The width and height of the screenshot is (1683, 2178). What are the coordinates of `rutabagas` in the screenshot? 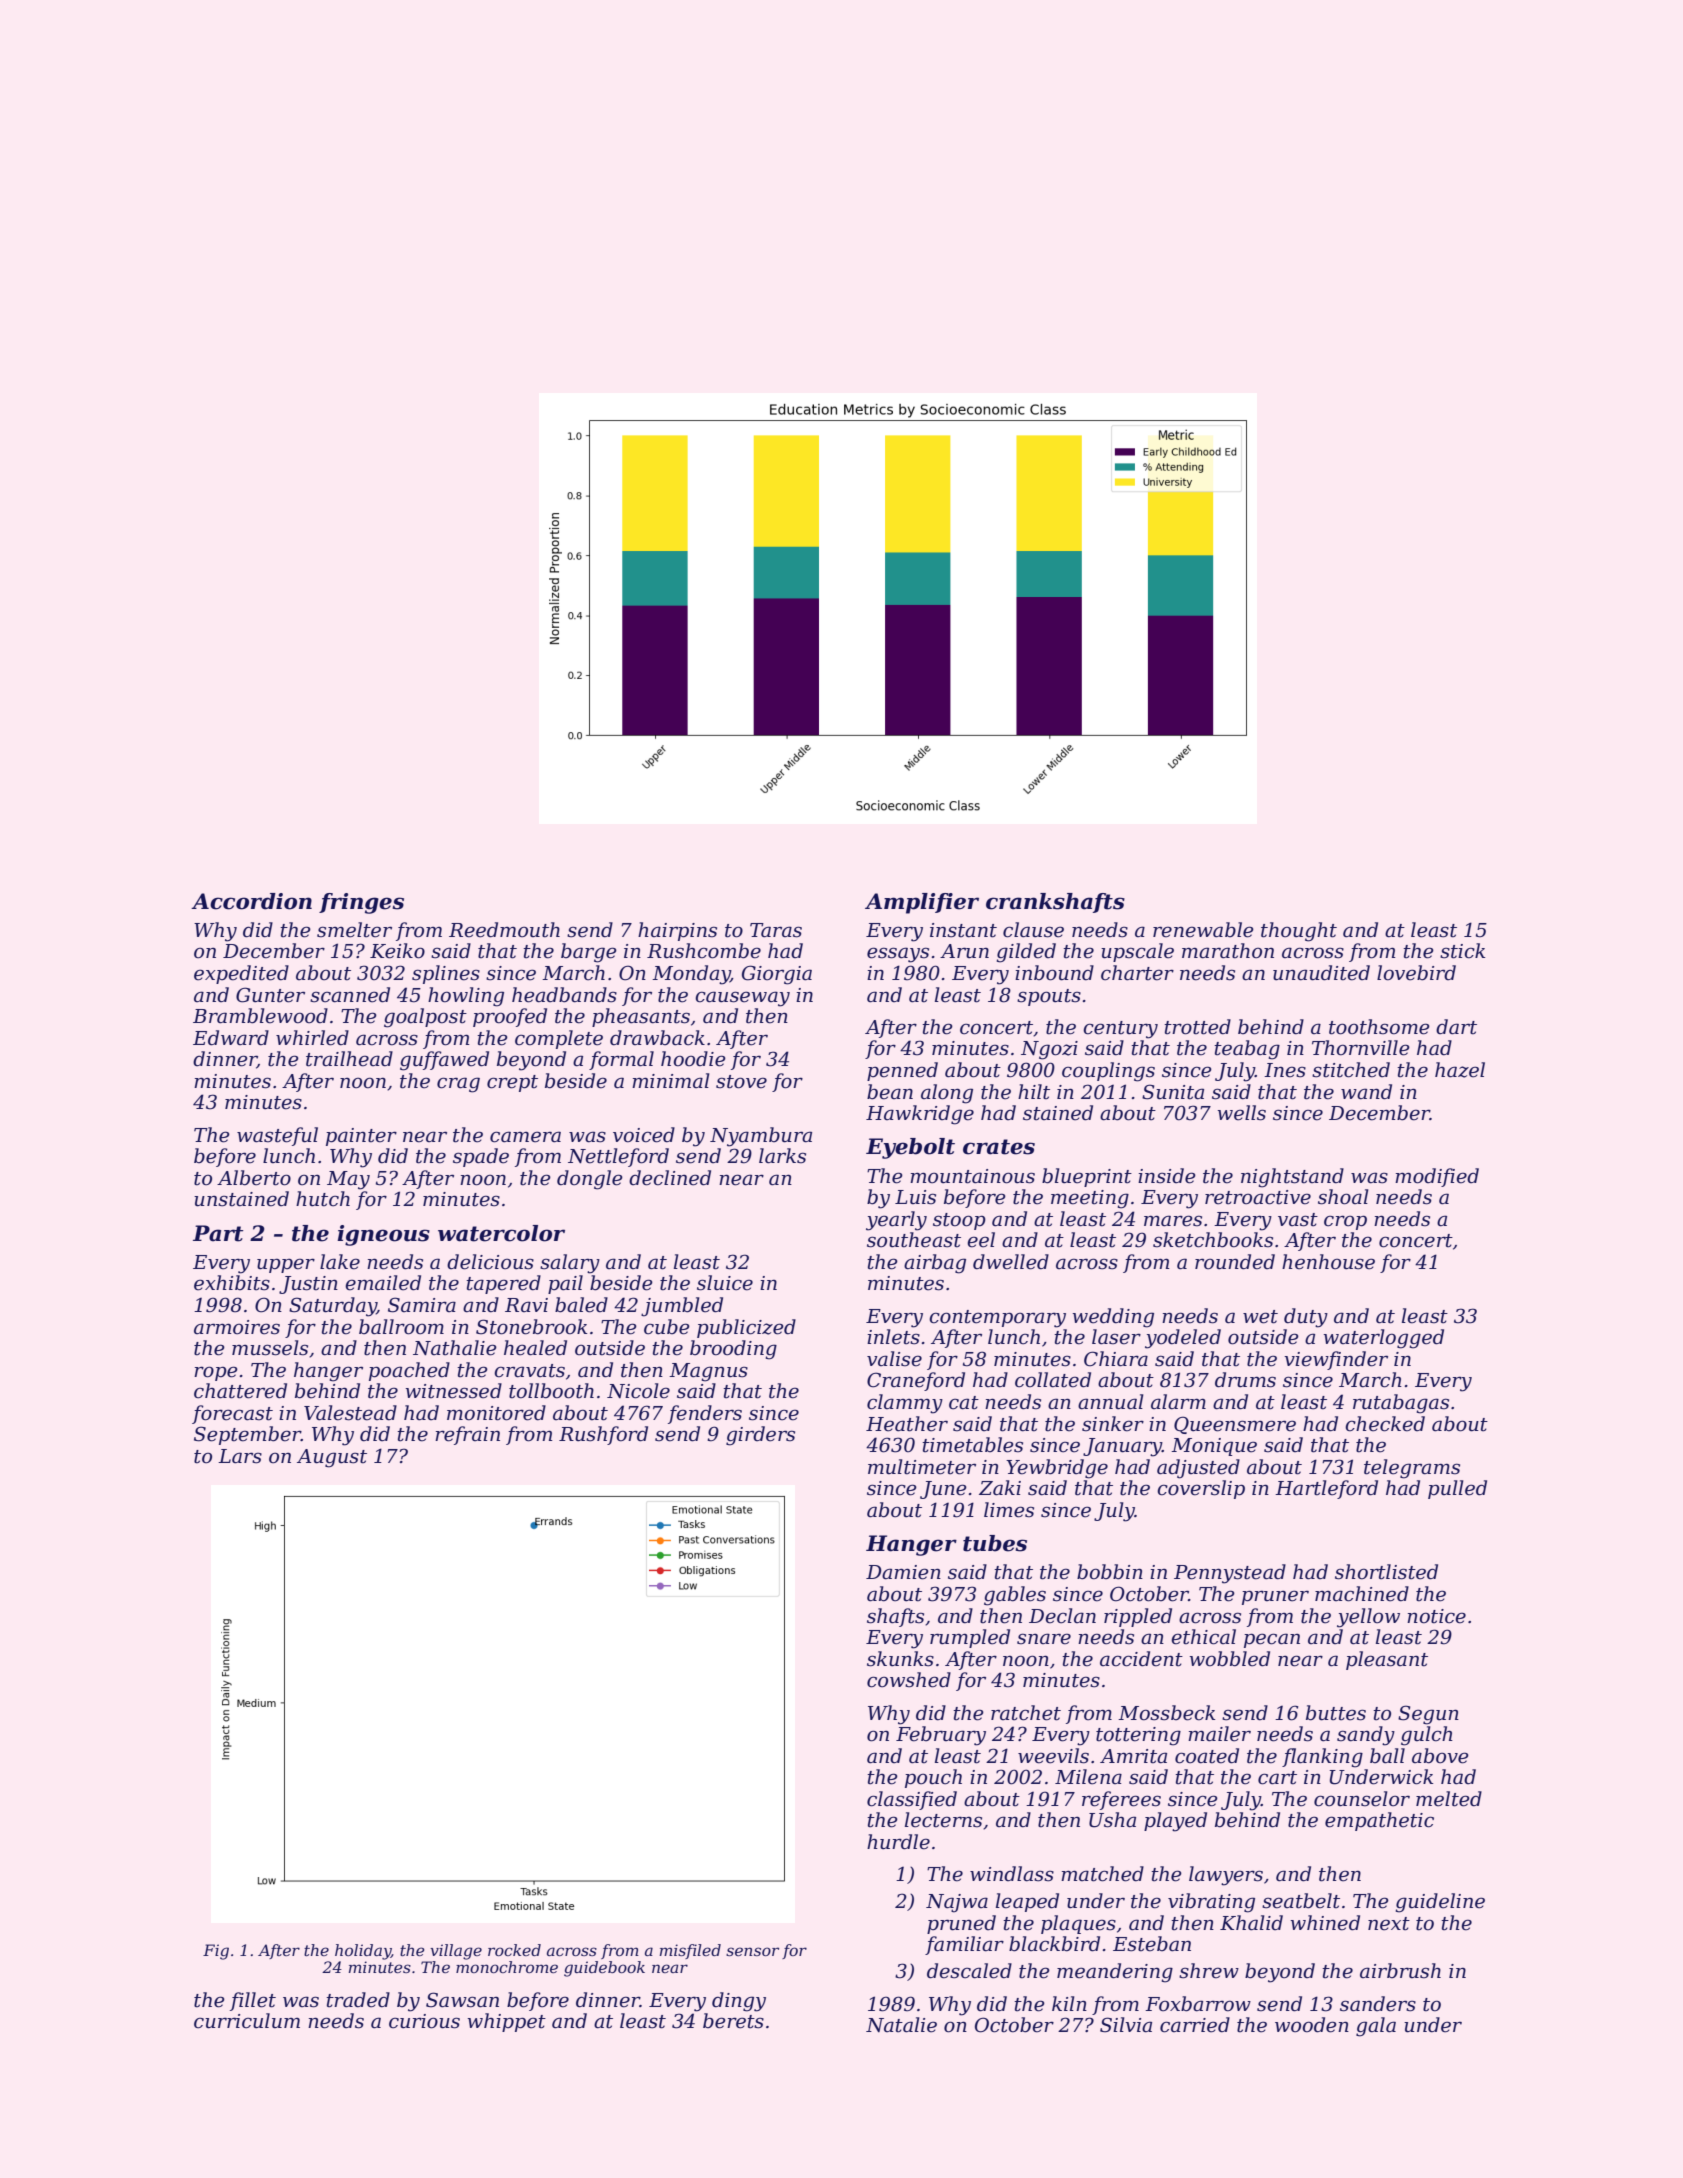 It's located at (1401, 1404).
